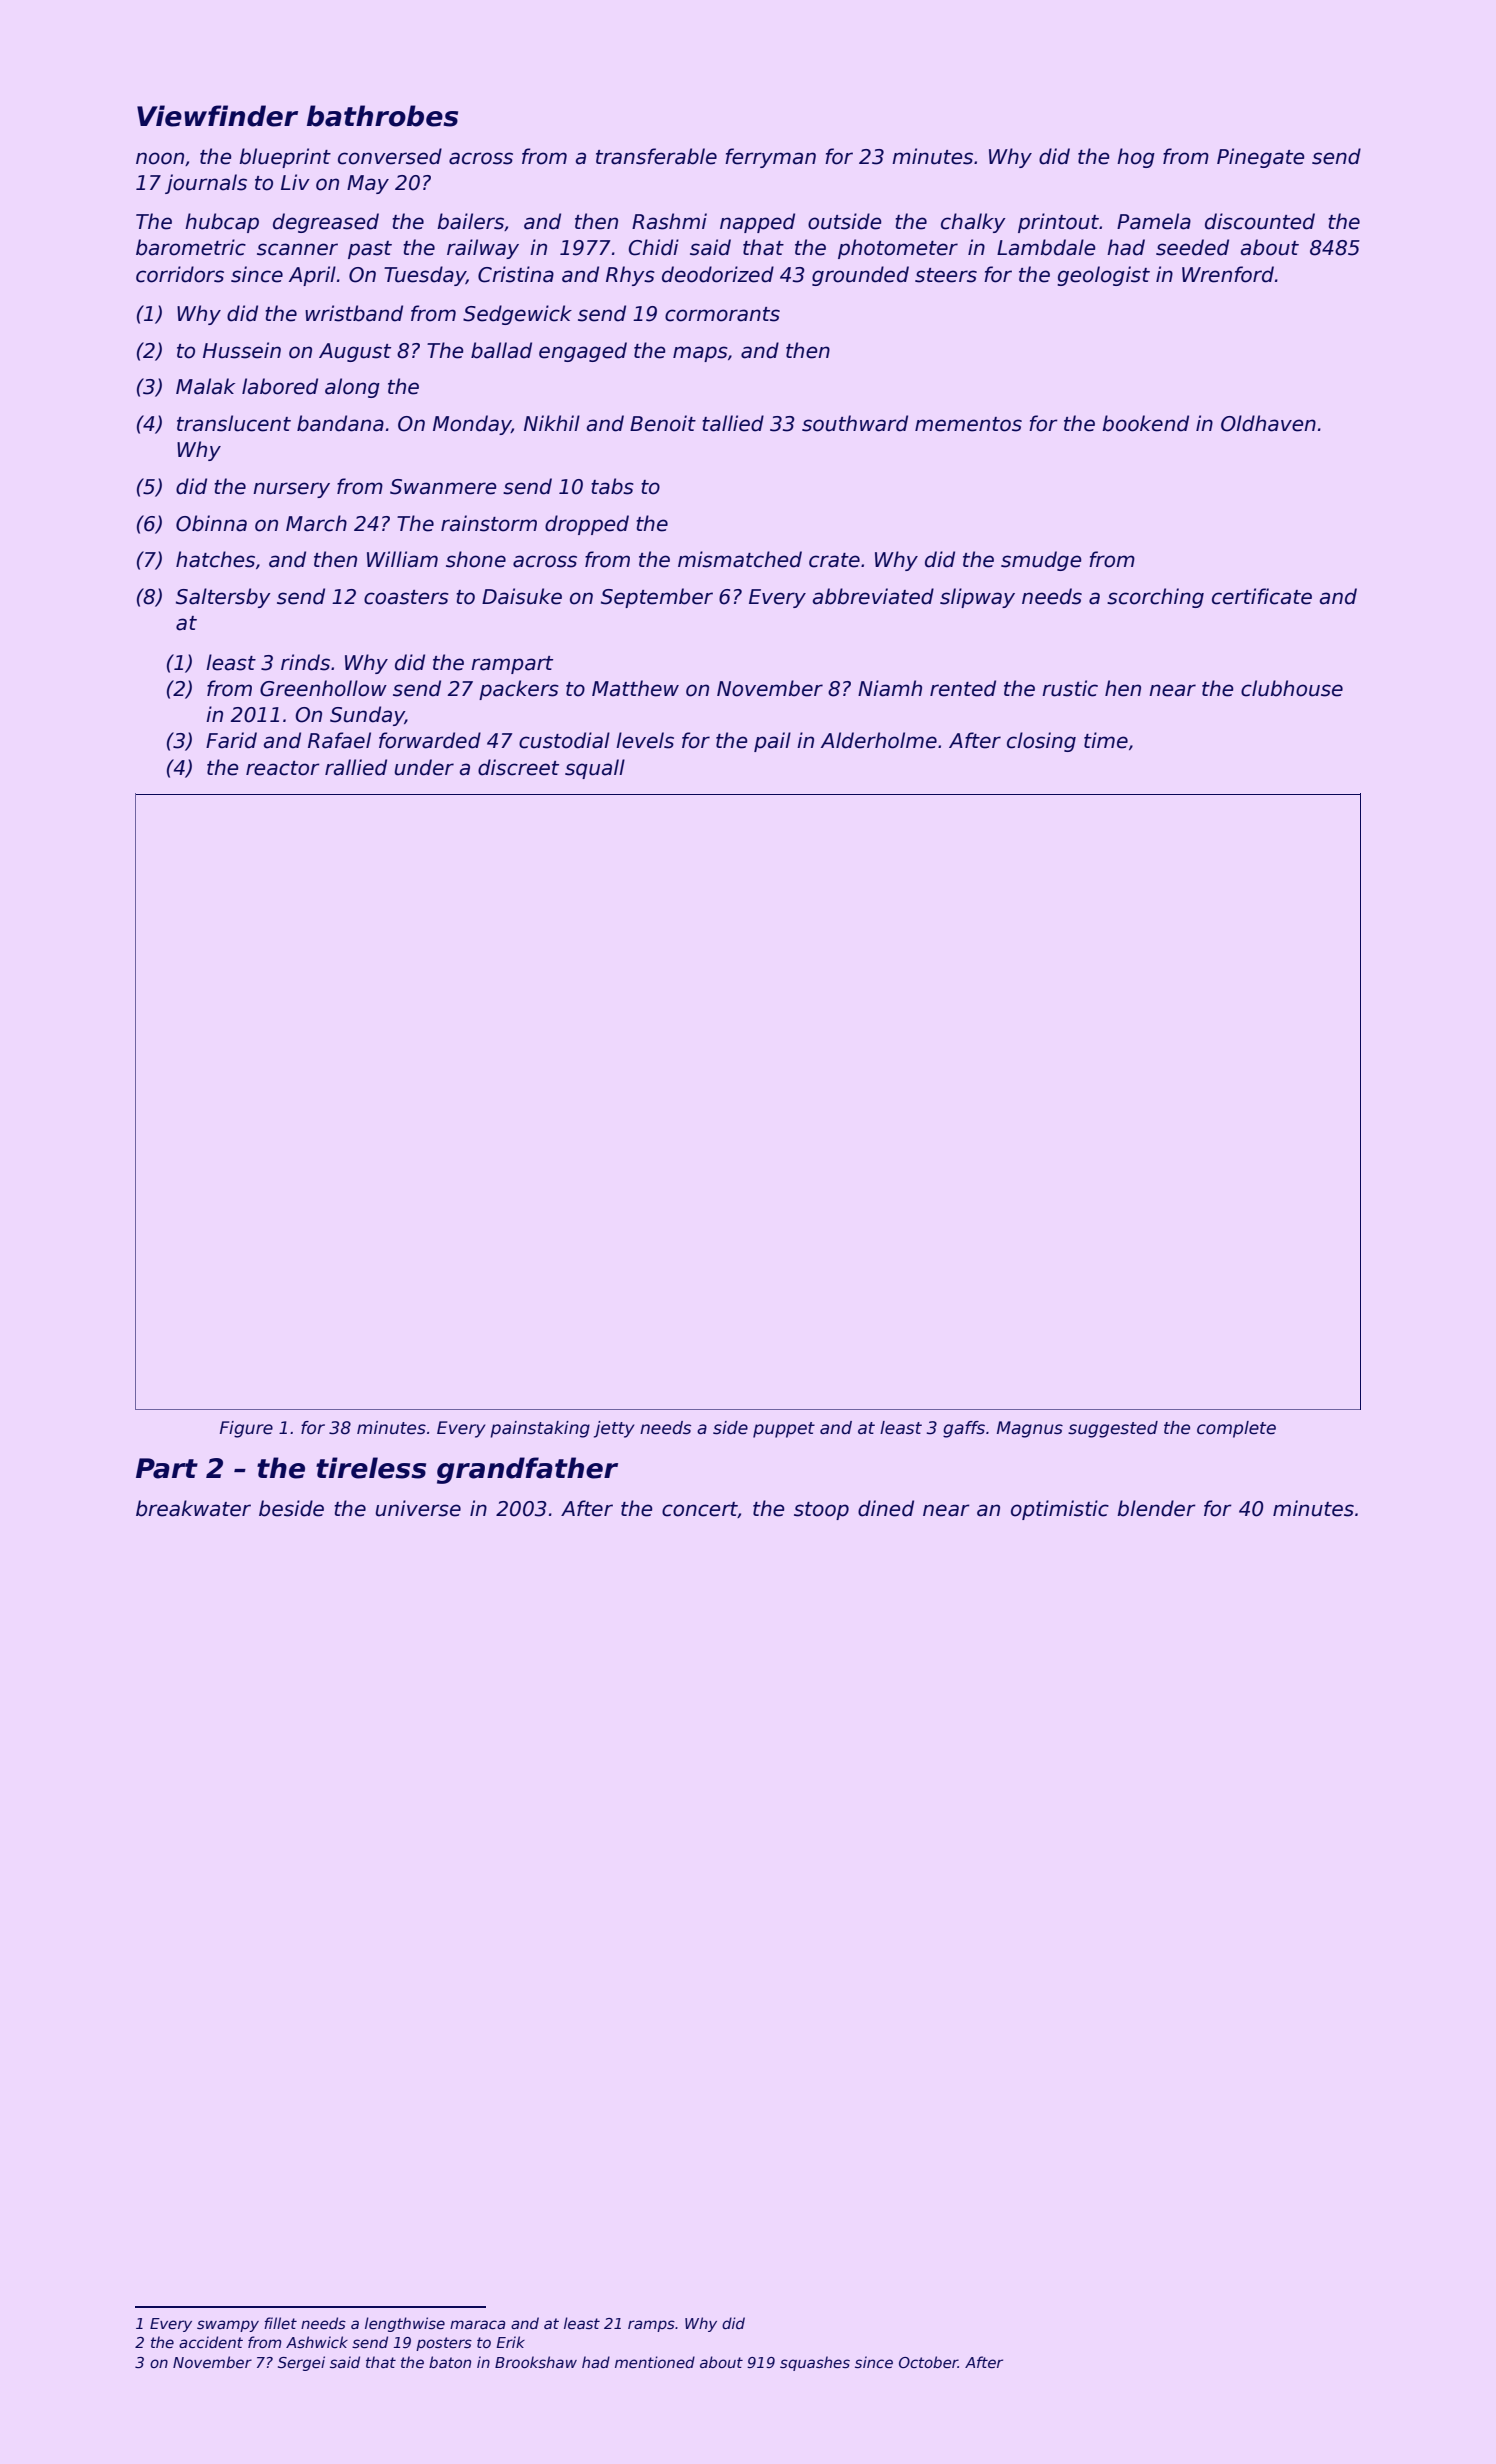 This page has width=1496, height=2464. I want to click on Liv, so click(295, 182).
